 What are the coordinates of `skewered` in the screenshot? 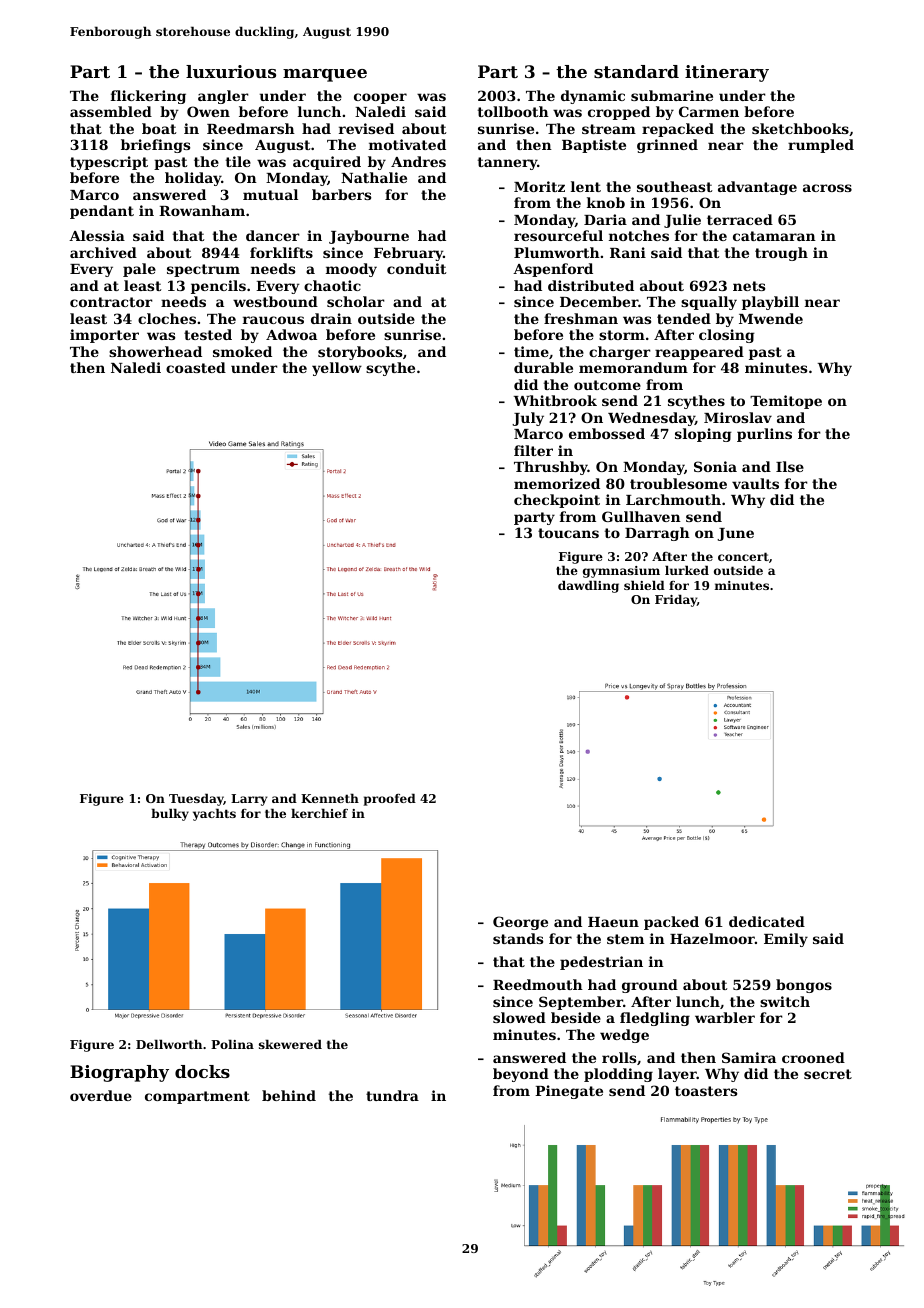 It's located at (290, 1044).
